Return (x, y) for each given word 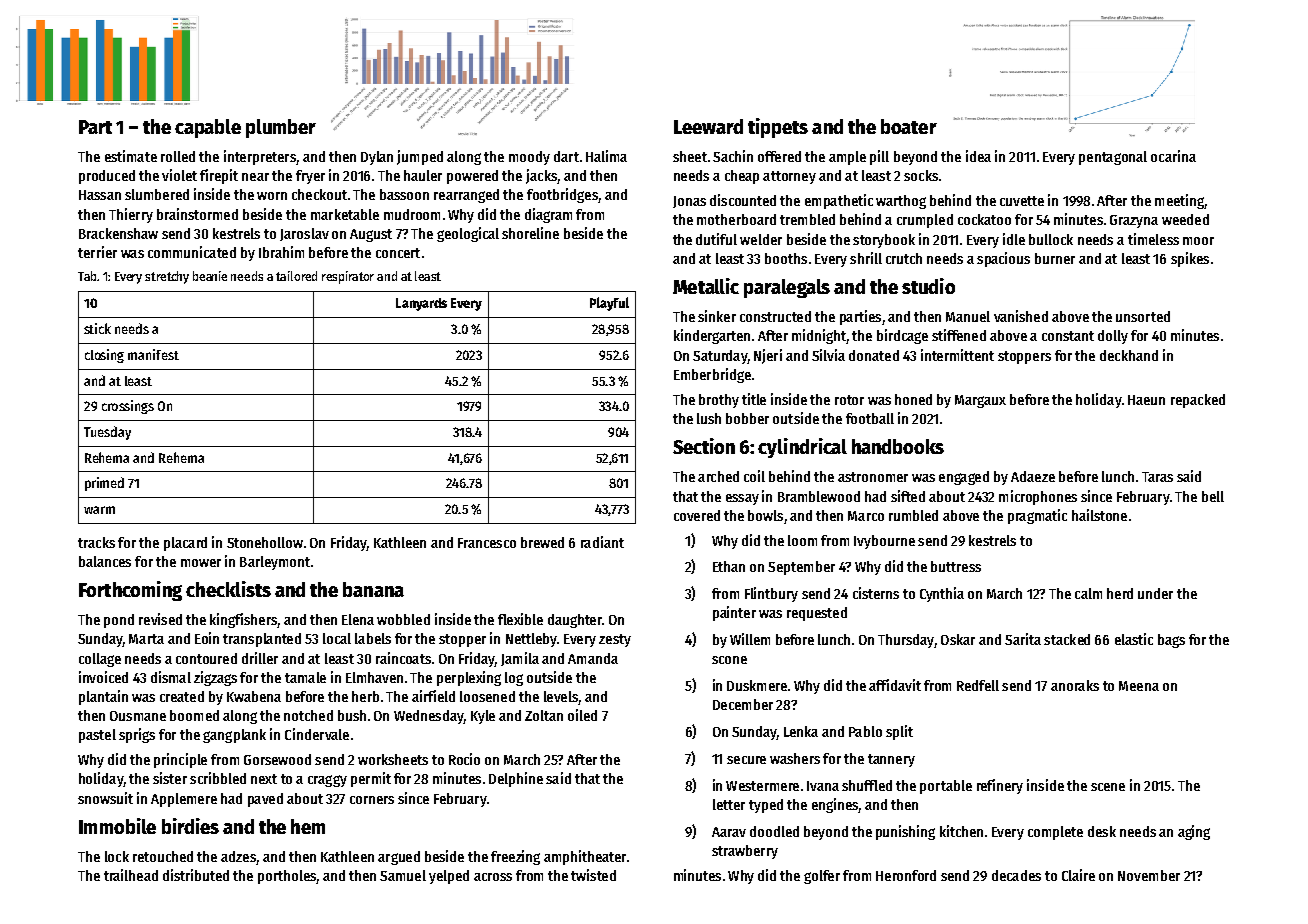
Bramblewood (819, 496)
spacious (1003, 259)
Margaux (980, 401)
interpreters (260, 157)
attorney (789, 177)
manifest (153, 354)
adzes (238, 856)
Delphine (516, 779)
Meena (1139, 686)
